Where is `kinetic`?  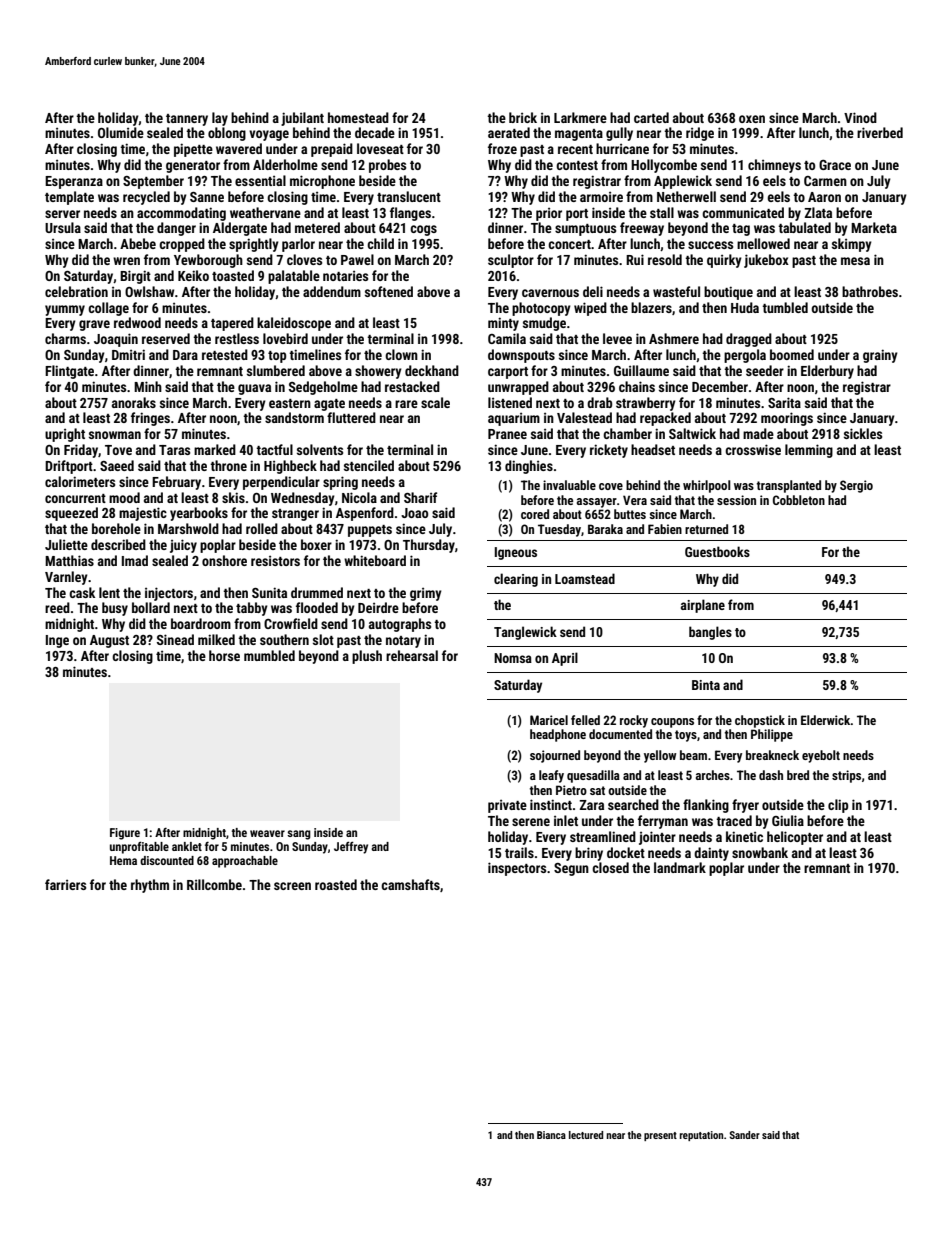 kinetic is located at coordinates (744, 836).
